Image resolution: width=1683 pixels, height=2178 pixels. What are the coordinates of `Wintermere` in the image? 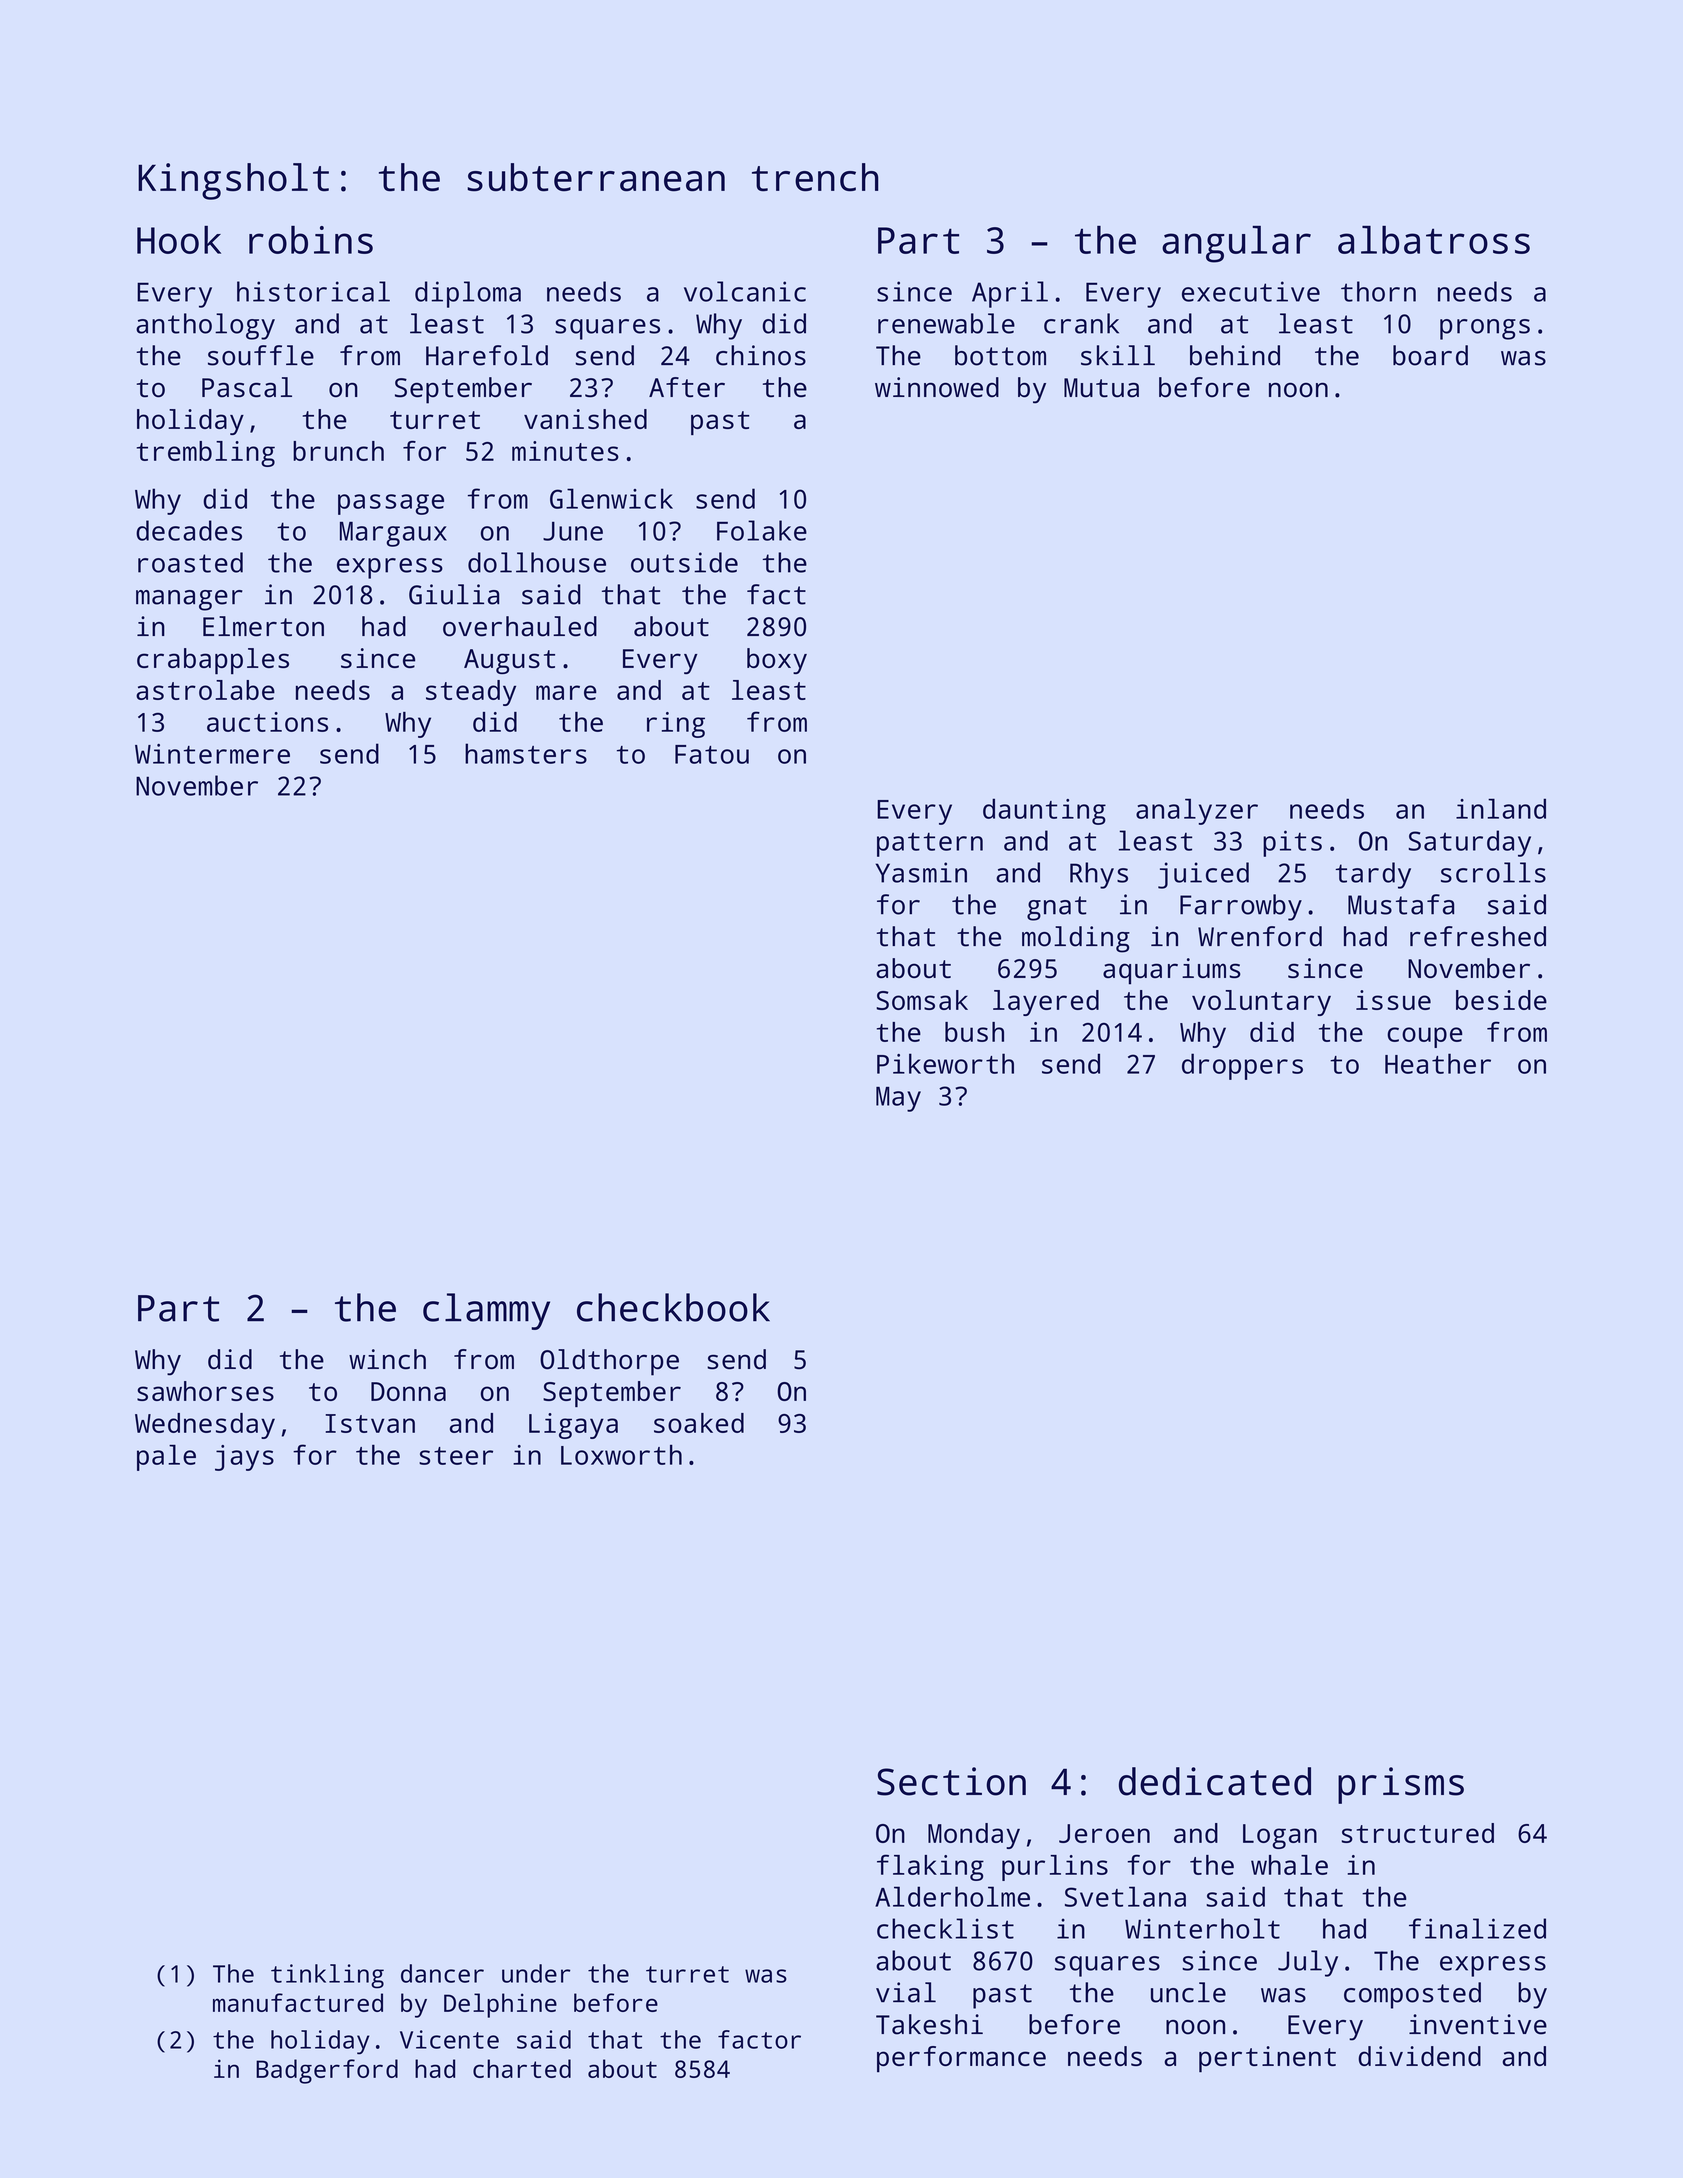 It's located at (212, 754).
